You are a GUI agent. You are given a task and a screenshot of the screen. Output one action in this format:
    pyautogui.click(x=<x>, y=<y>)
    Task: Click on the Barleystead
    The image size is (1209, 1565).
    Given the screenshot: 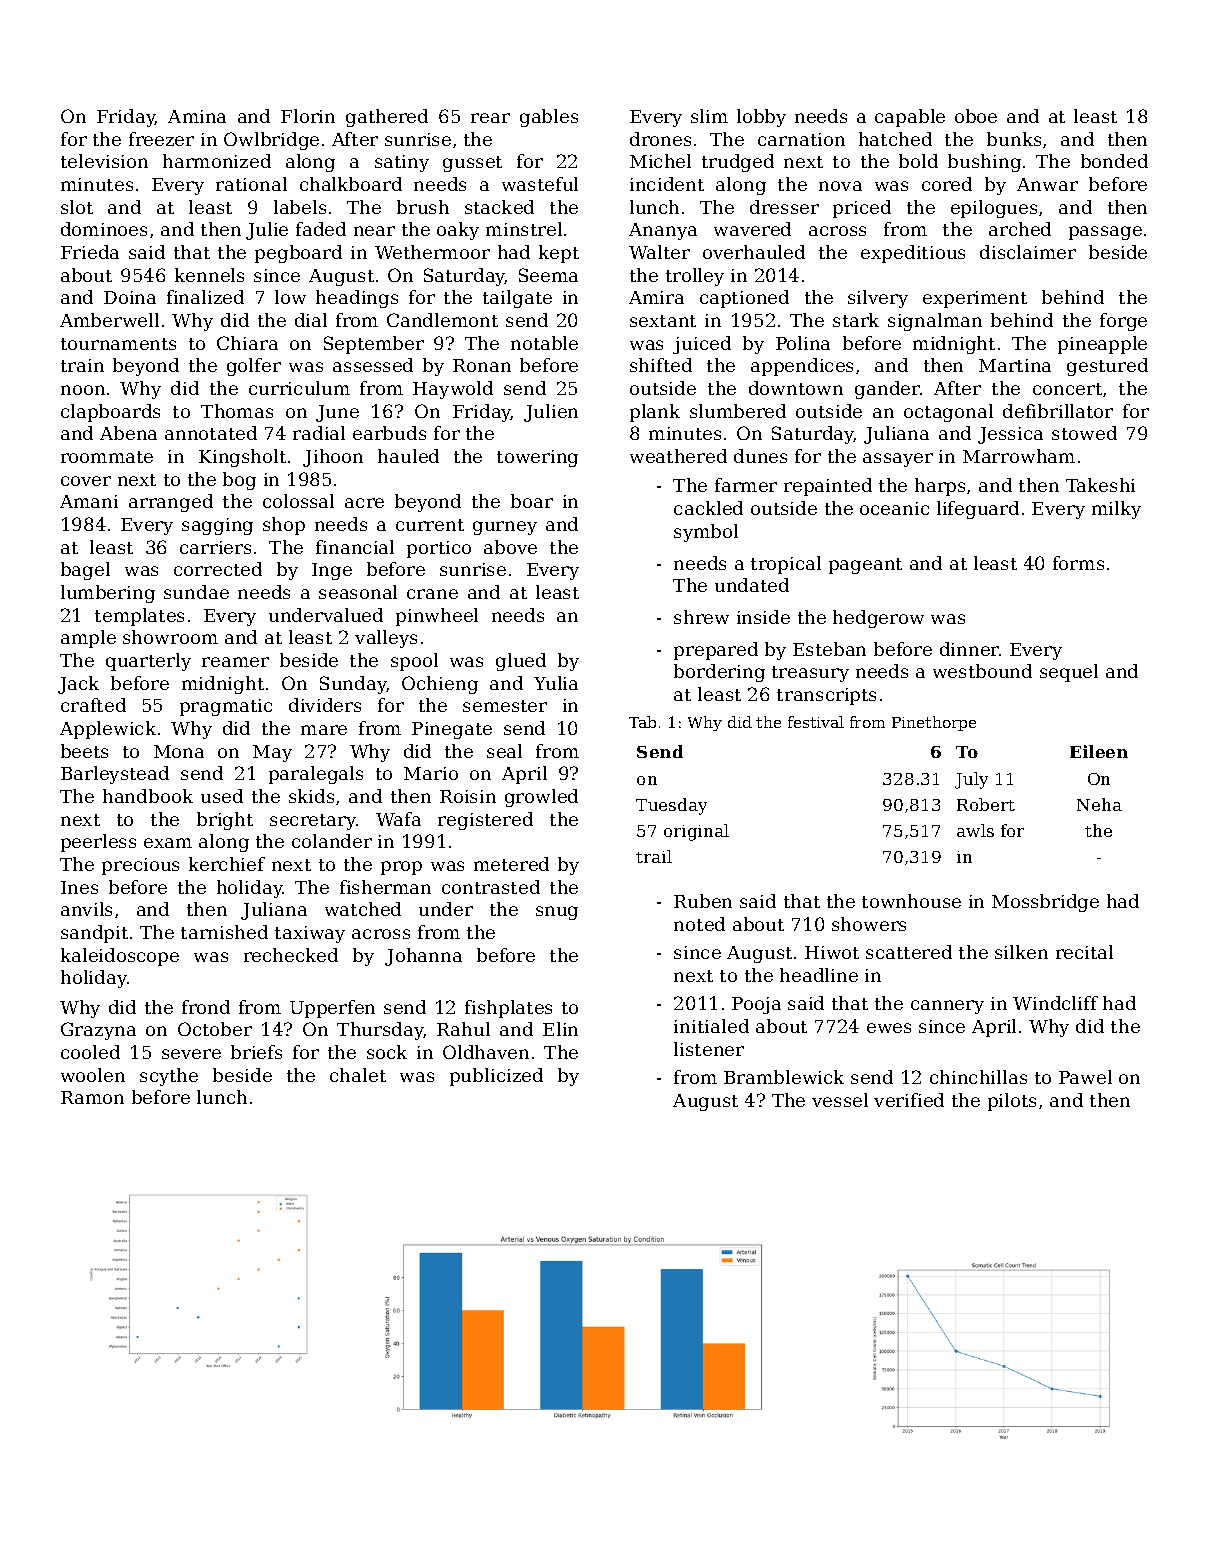 What is the action you would take?
    pyautogui.click(x=115, y=775)
